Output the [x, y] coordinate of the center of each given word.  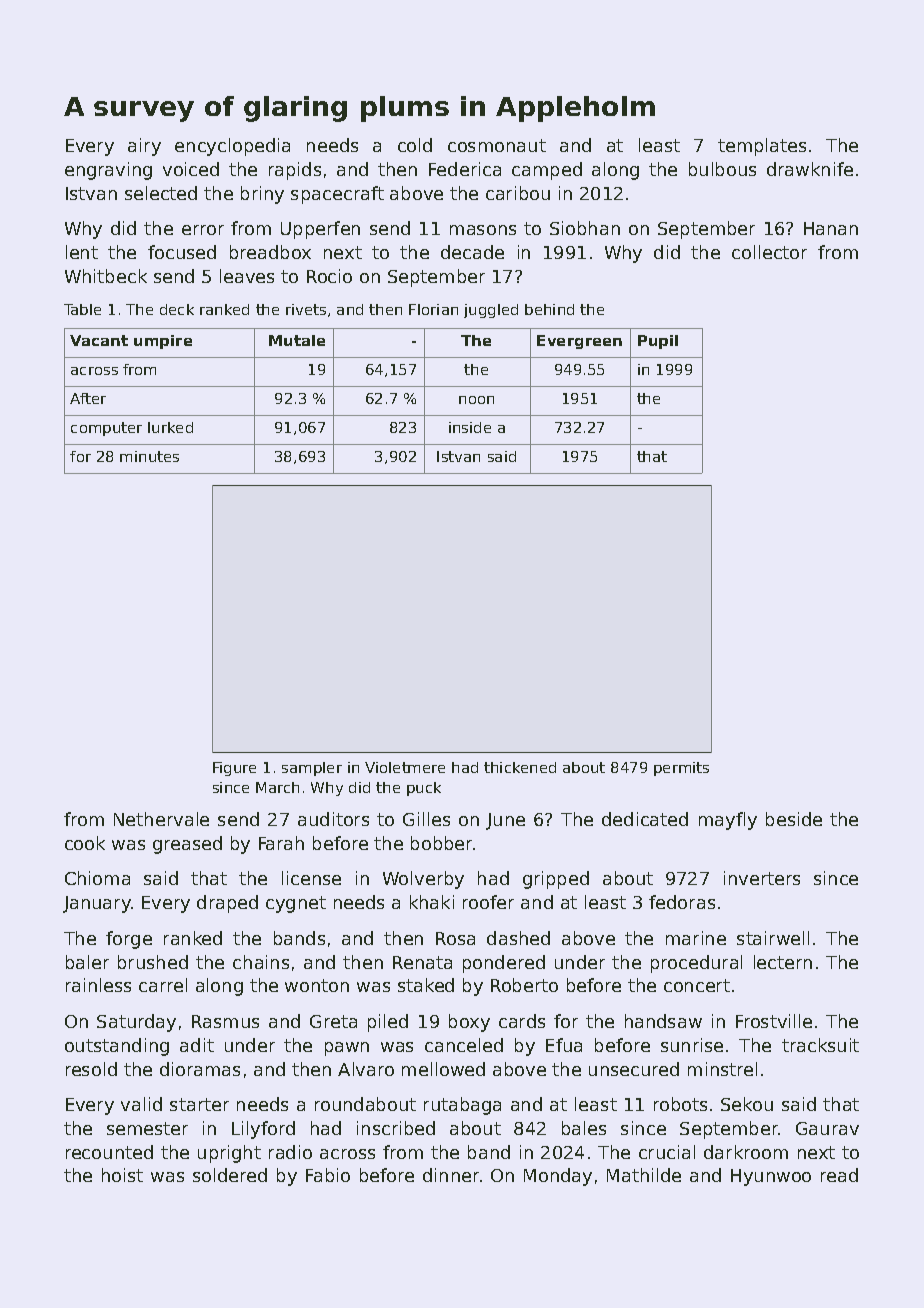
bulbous [722, 169]
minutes [149, 456]
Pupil [658, 342]
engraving [108, 171]
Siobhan [585, 228]
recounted [109, 1152]
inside [470, 427]
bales [584, 1128]
